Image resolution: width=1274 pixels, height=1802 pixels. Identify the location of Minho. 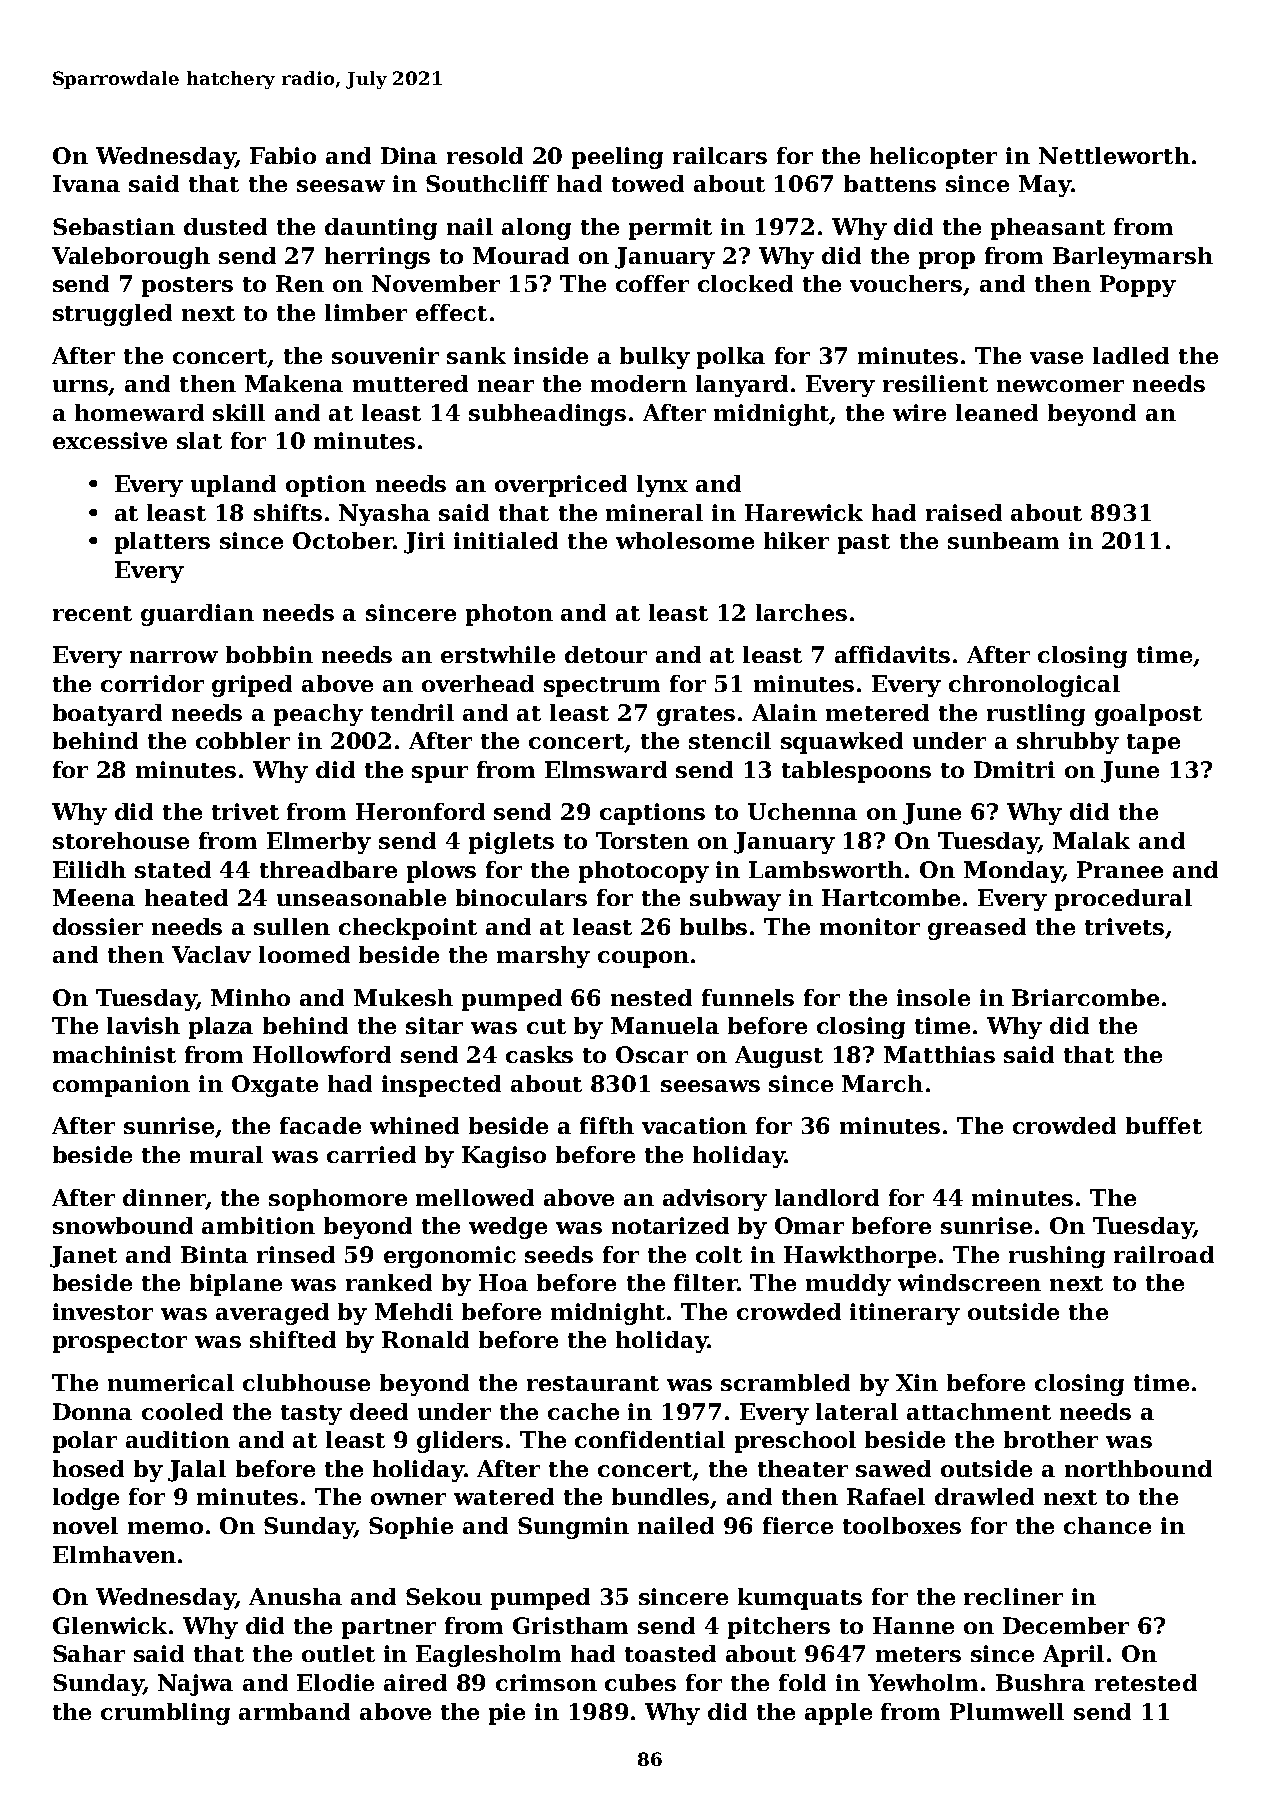
(250, 997).
